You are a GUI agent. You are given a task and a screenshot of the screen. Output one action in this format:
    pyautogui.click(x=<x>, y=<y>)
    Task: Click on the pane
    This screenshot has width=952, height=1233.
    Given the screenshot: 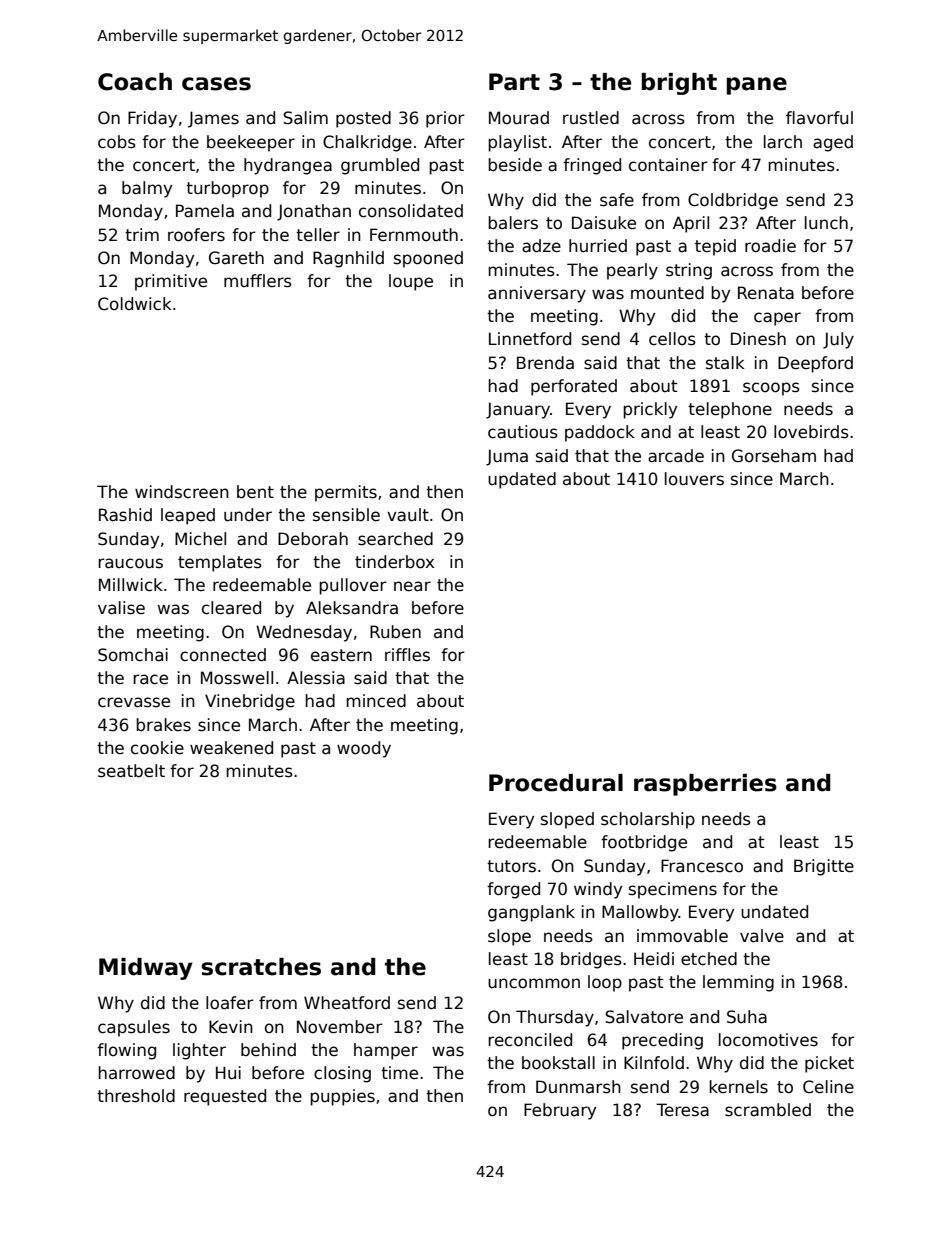 What is the action you would take?
    pyautogui.click(x=757, y=86)
